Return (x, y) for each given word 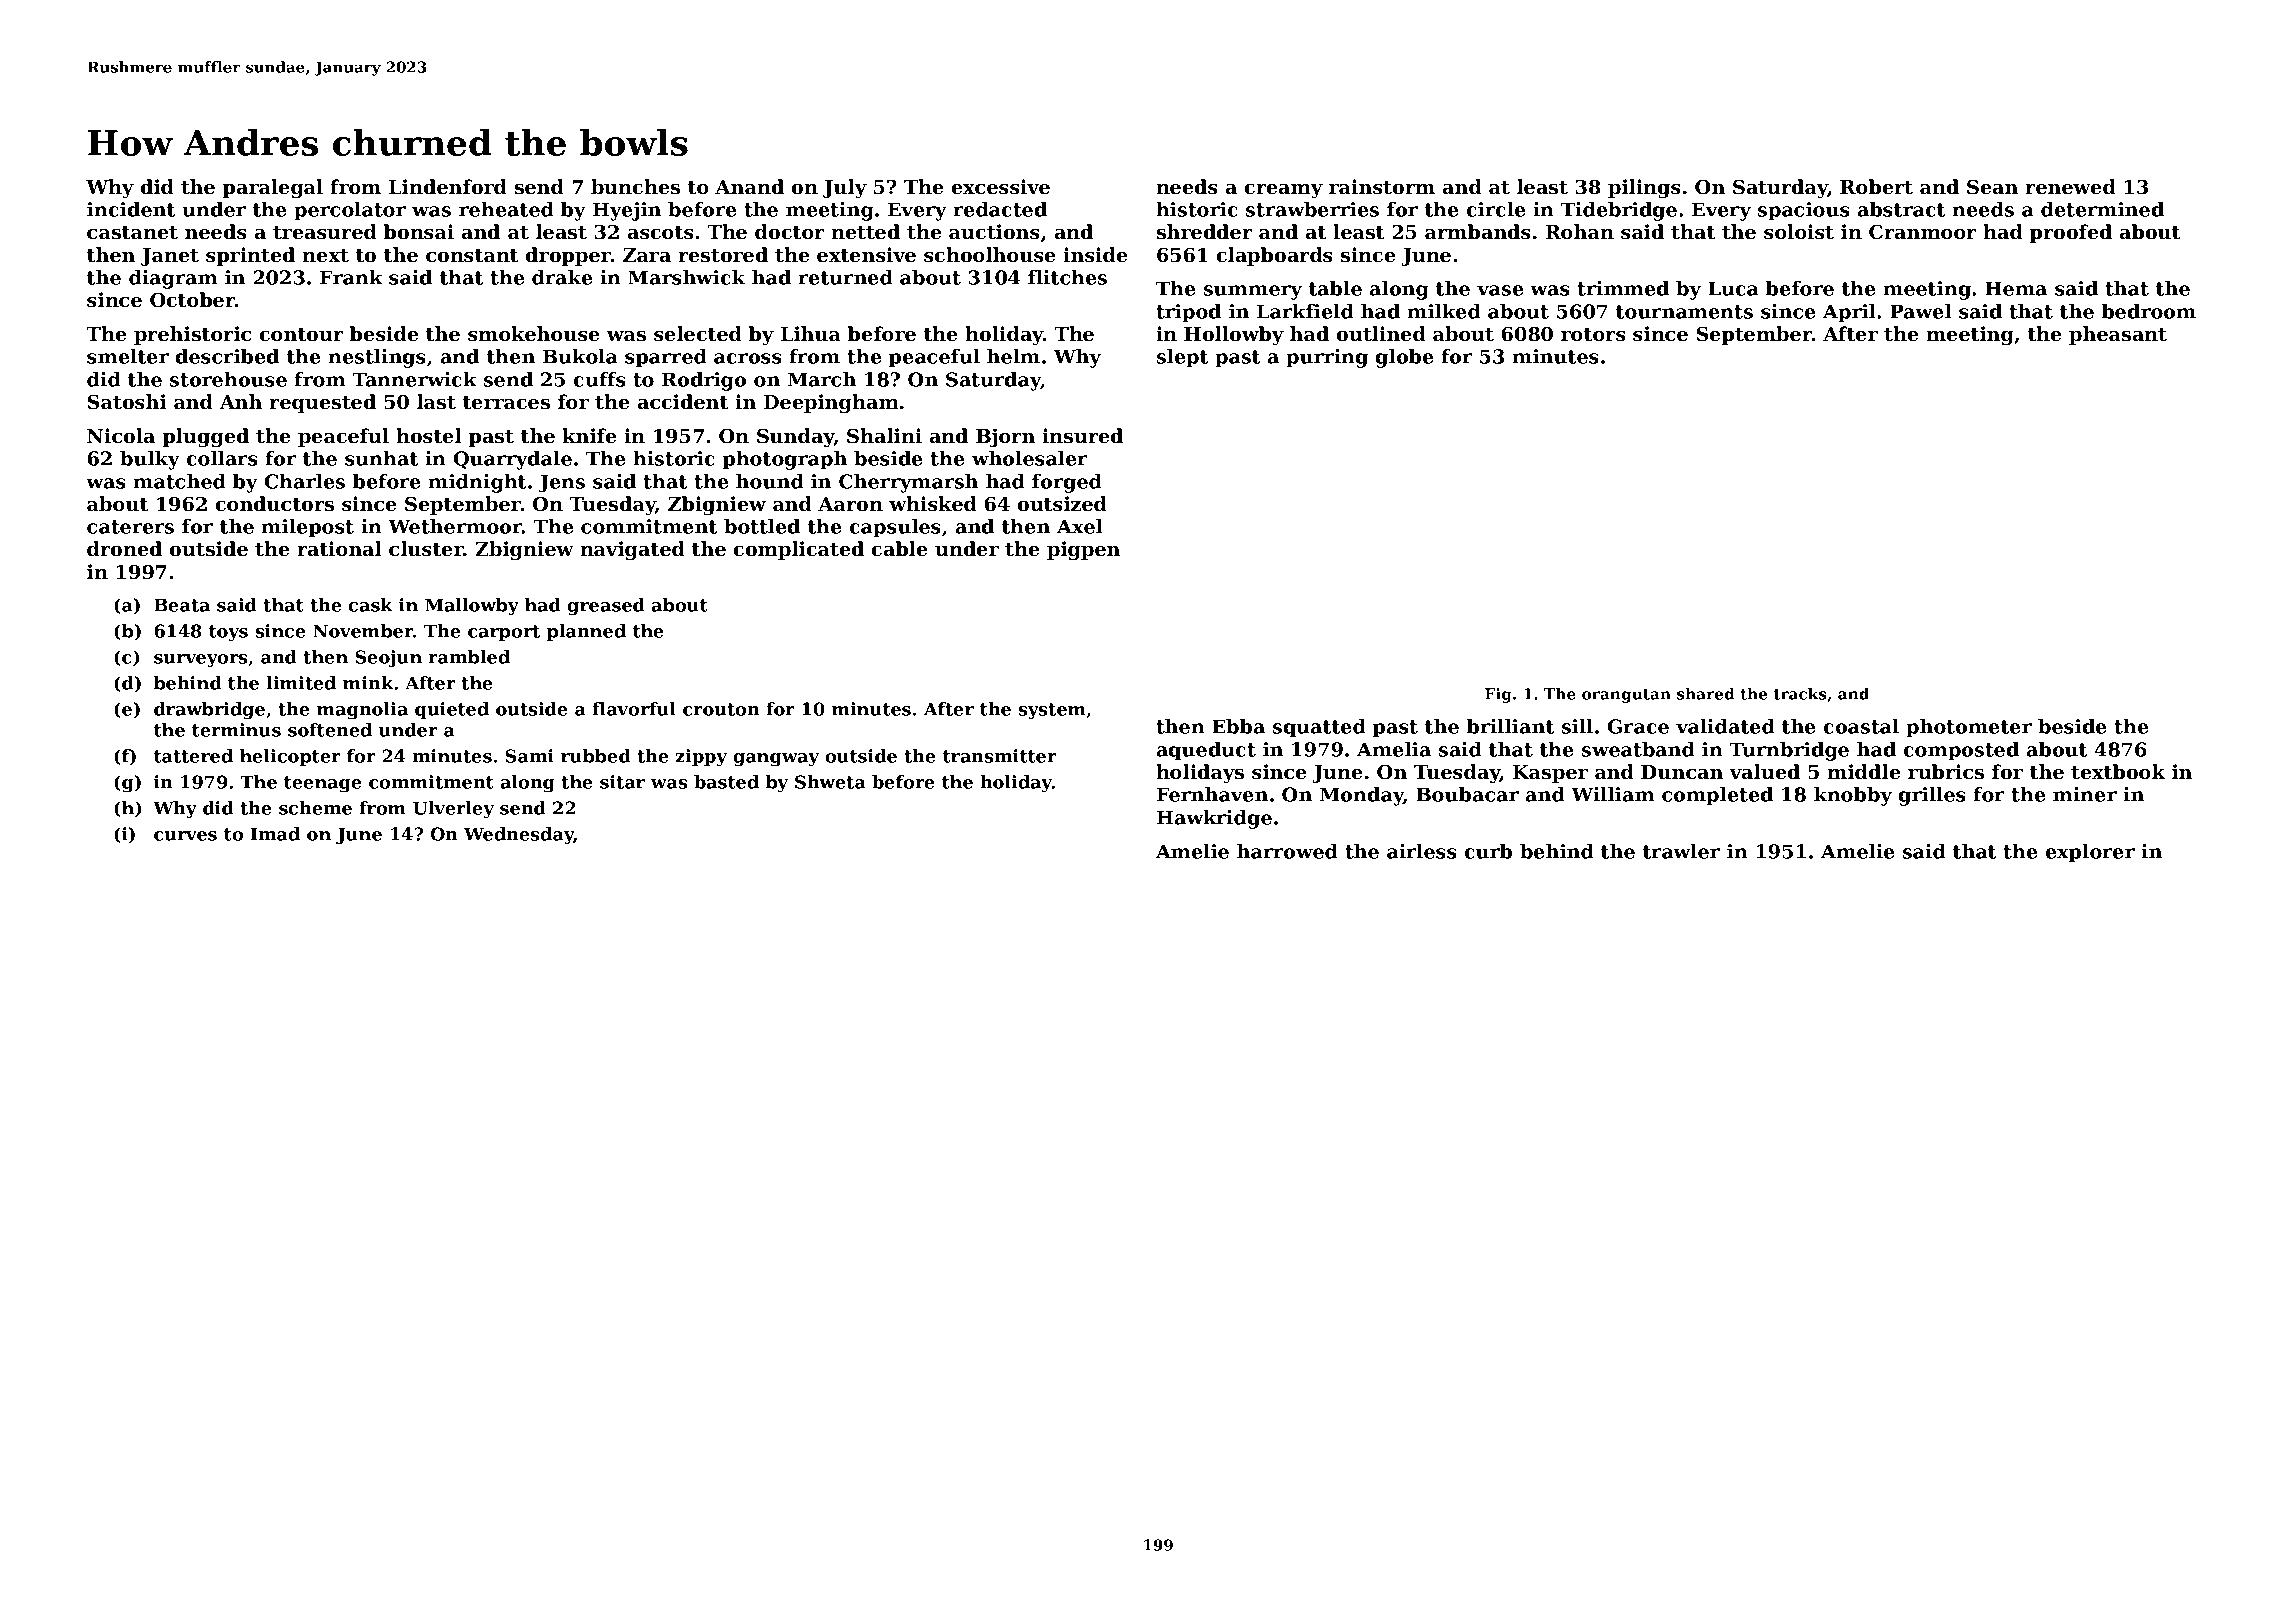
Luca (1733, 288)
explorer (2090, 853)
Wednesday (519, 836)
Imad (275, 834)
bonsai (419, 232)
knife (589, 435)
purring (1327, 358)
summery (1253, 292)
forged (1067, 483)
